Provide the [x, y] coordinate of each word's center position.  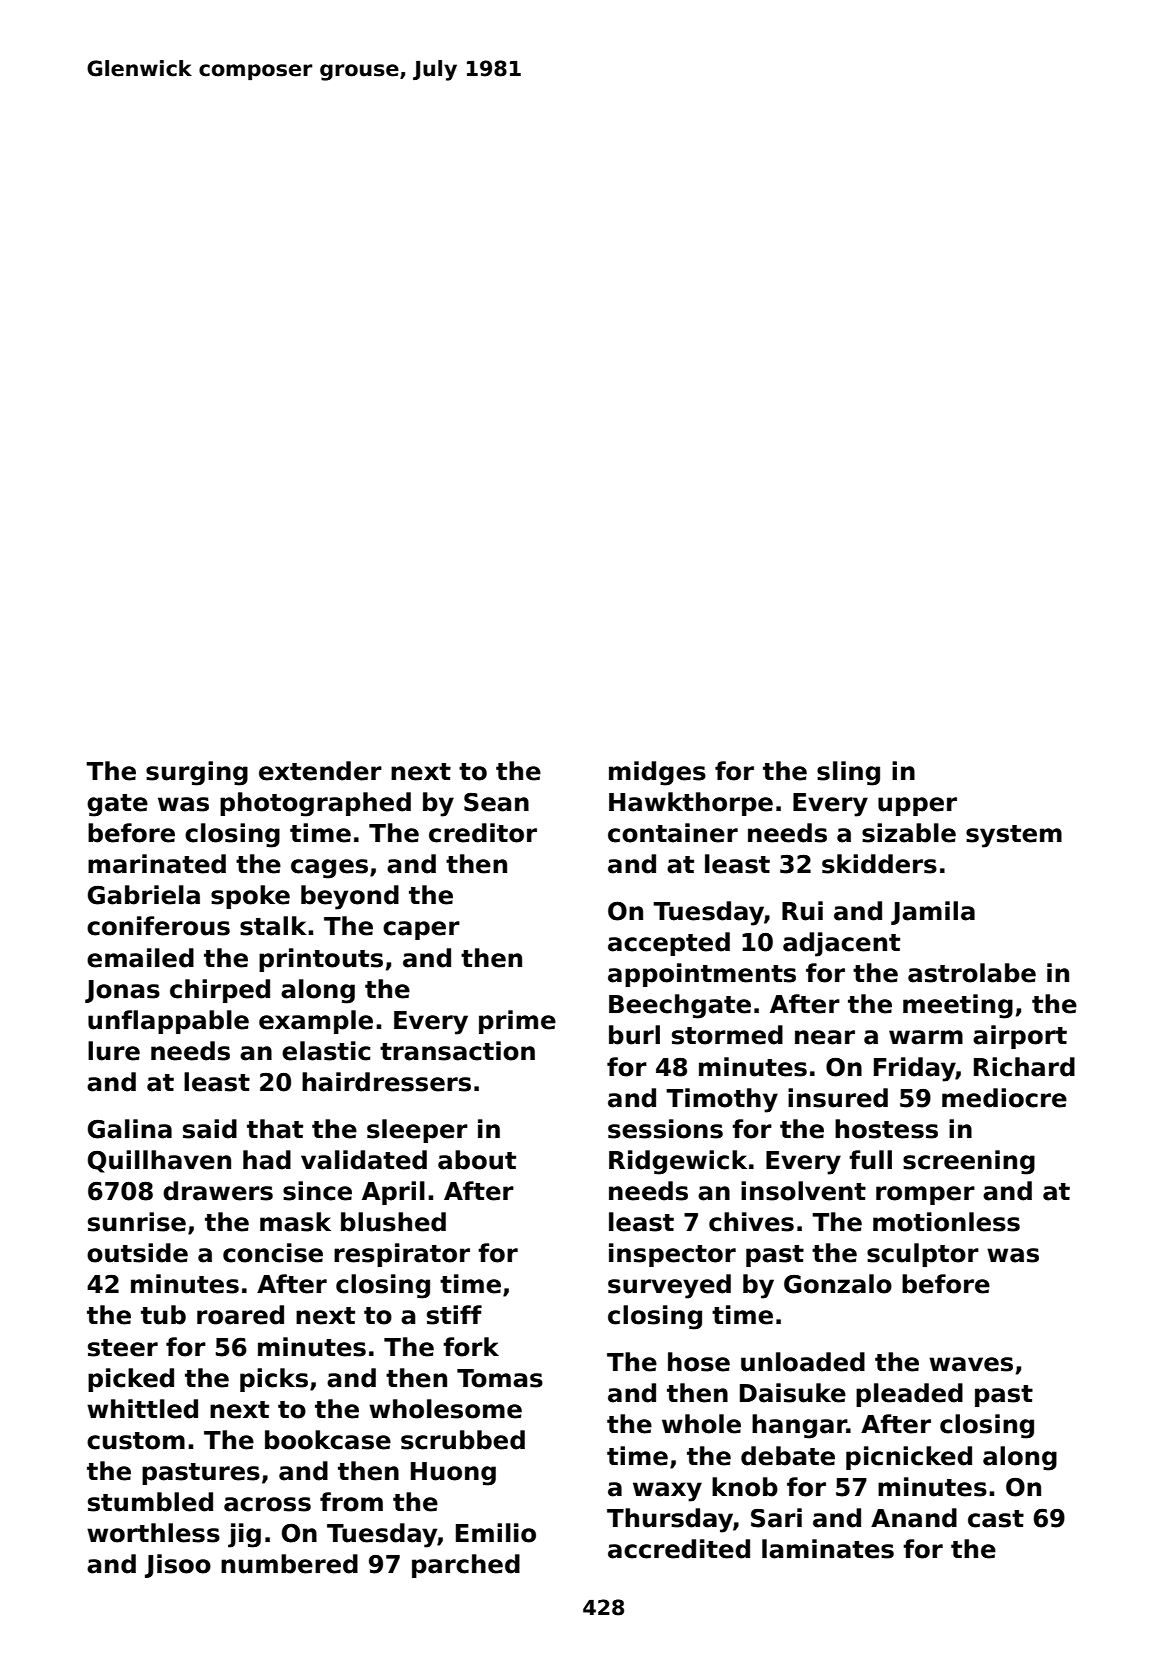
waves [971, 1364]
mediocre [1004, 1098]
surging [197, 773]
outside [137, 1253]
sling [848, 773]
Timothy [722, 1100]
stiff [454, 1315]
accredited [679, 1549]
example [316, 1022]
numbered [289, 1564]
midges [657, 773]
